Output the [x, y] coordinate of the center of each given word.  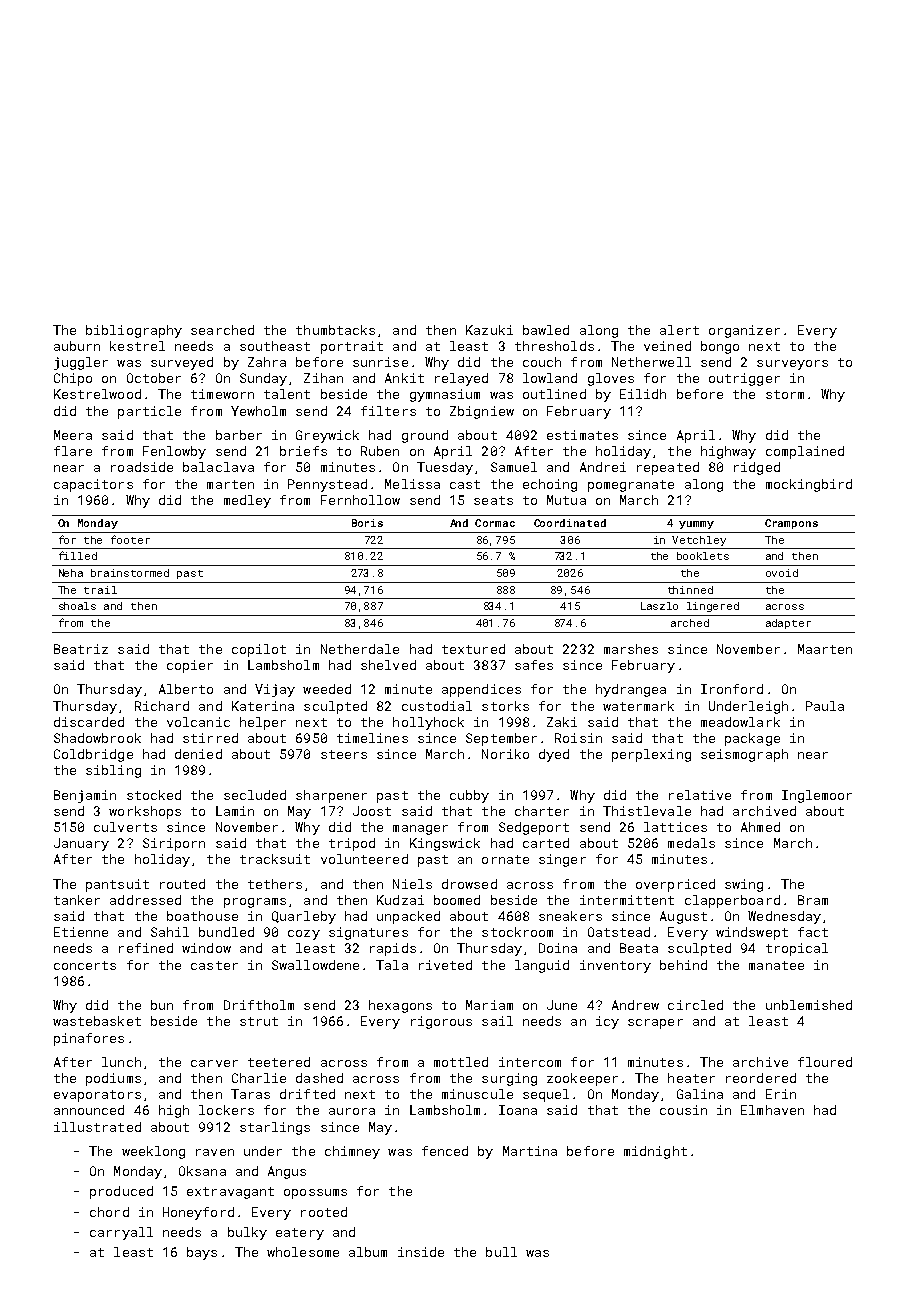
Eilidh [643, 394]
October [154, 378]
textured [473, 649]
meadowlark [740, 722]
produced [121, 1192]
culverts [125, 827]
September [501, 739]
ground [425, 436]
